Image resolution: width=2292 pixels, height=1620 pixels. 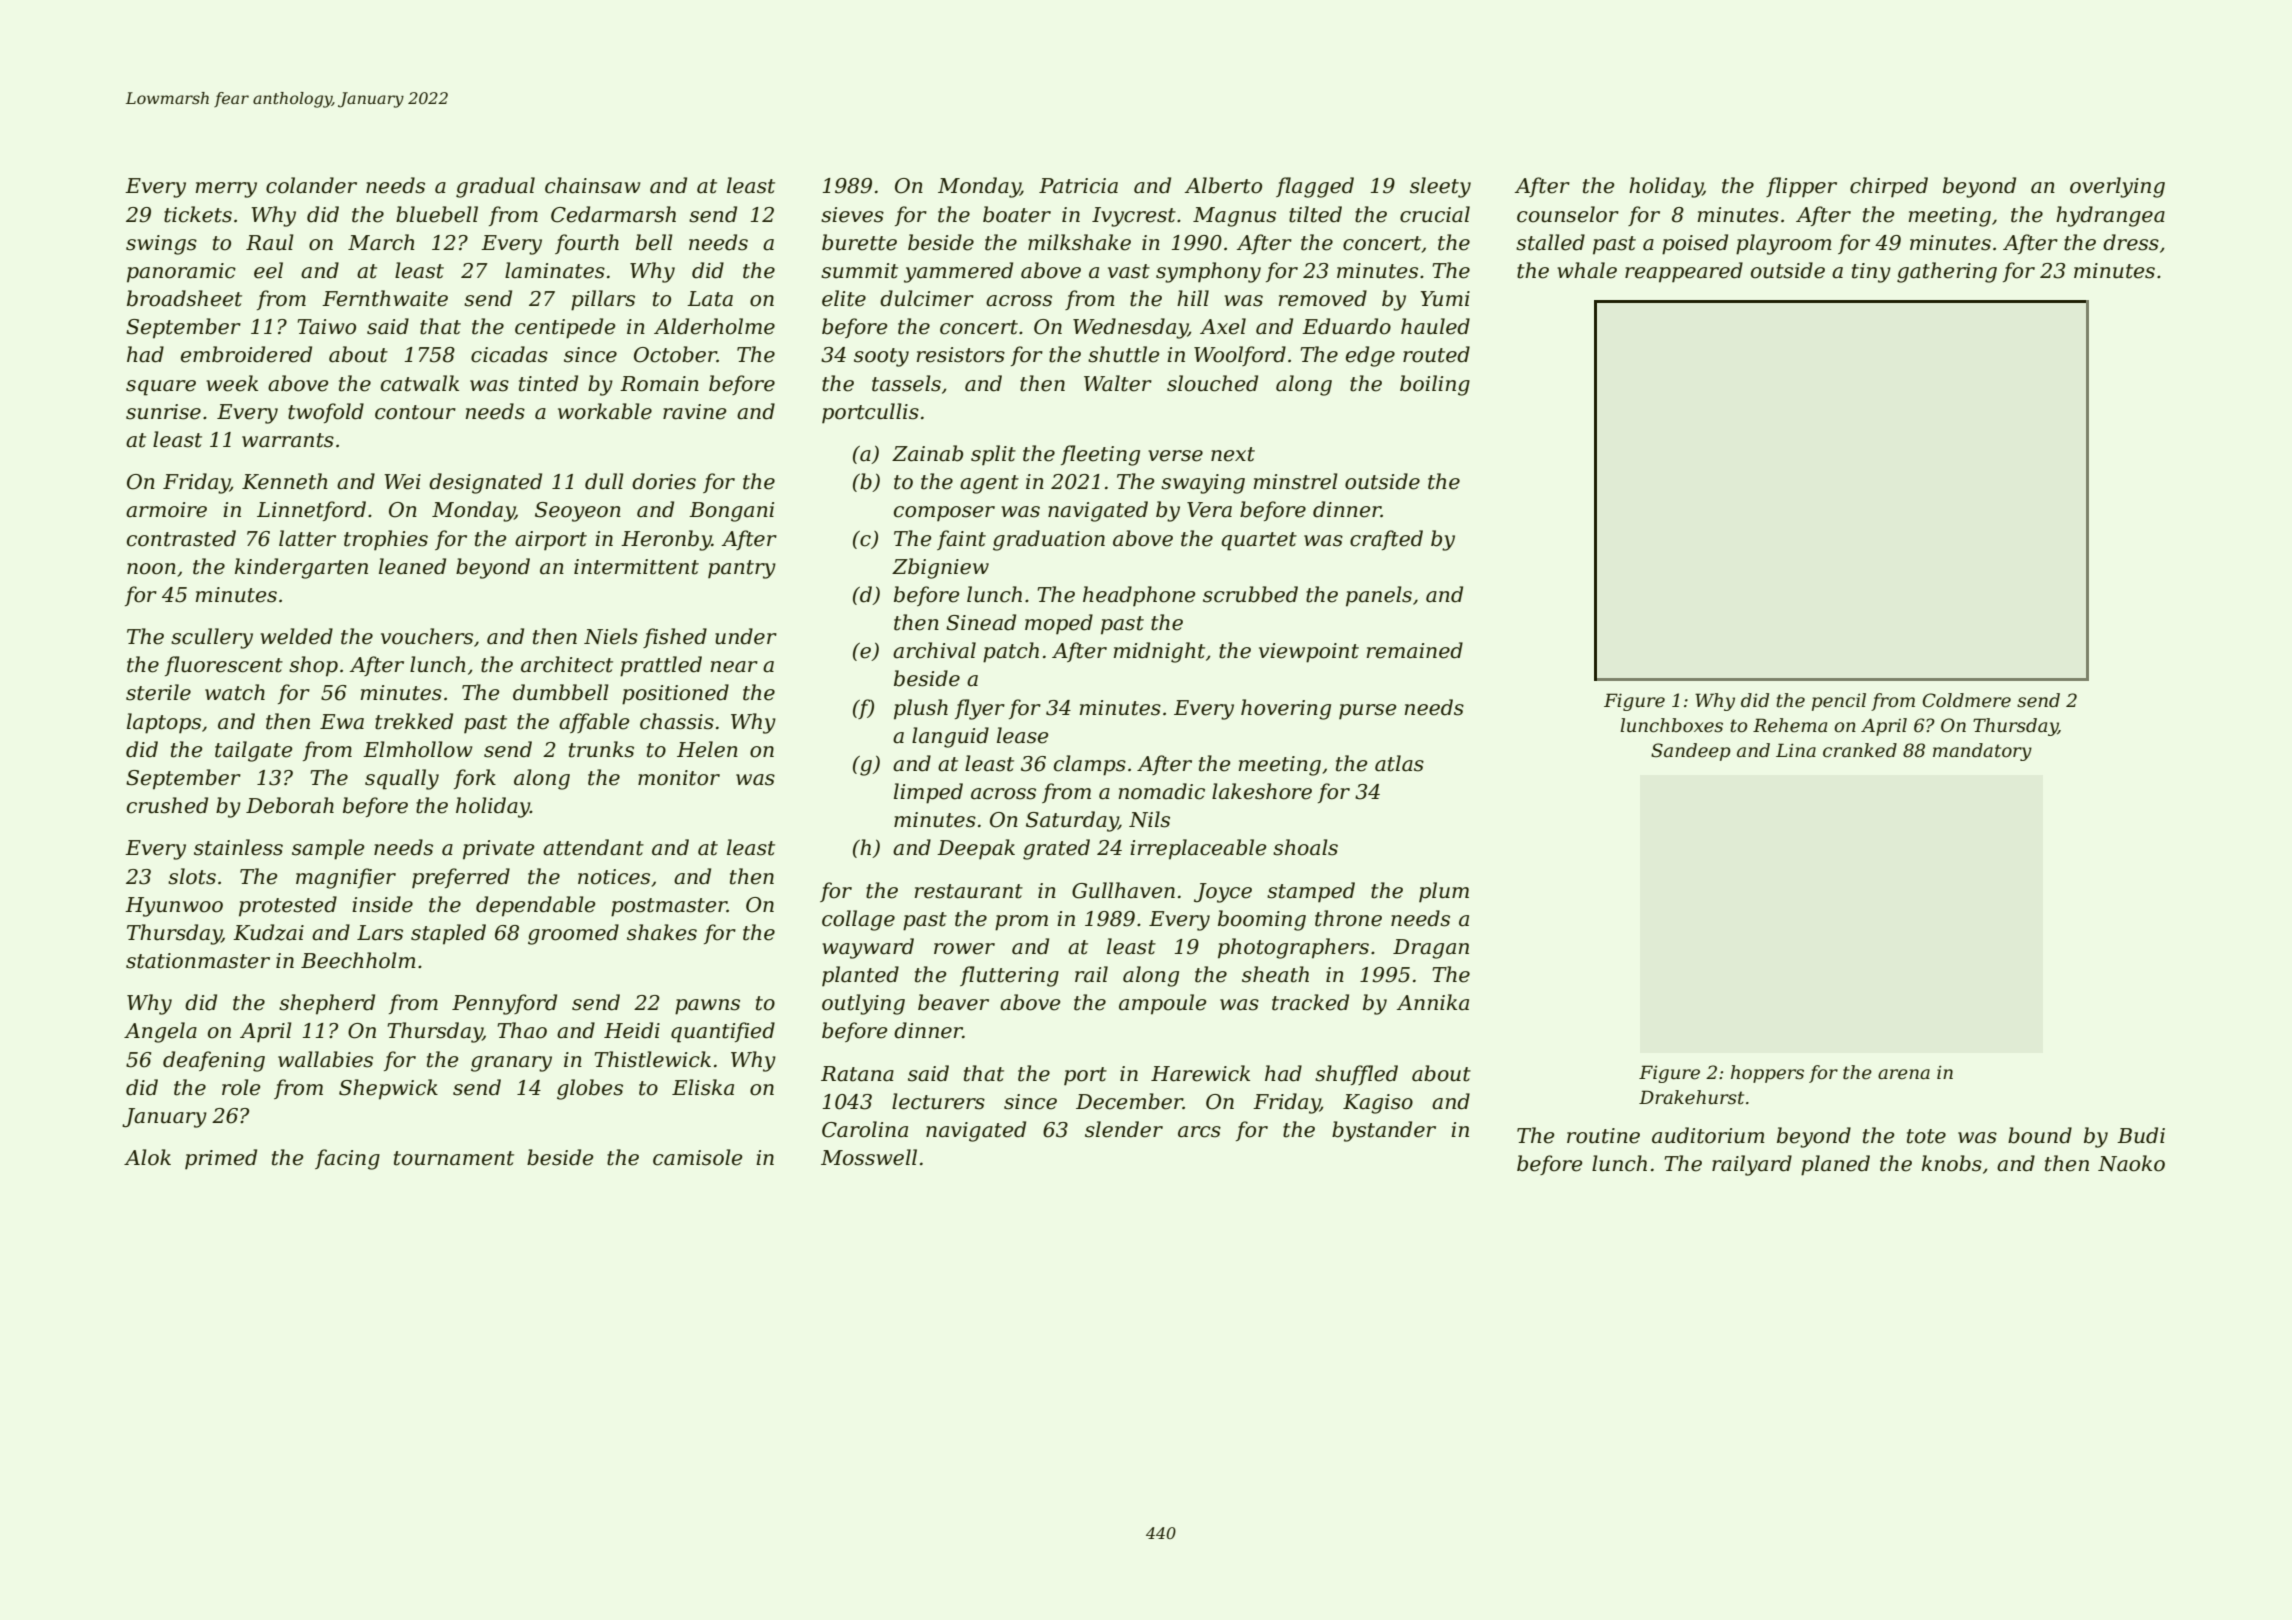 What do you see at coordinates (590, 1089) in the screenshot?
I see `globes` at bounding box center [590, 1089].
